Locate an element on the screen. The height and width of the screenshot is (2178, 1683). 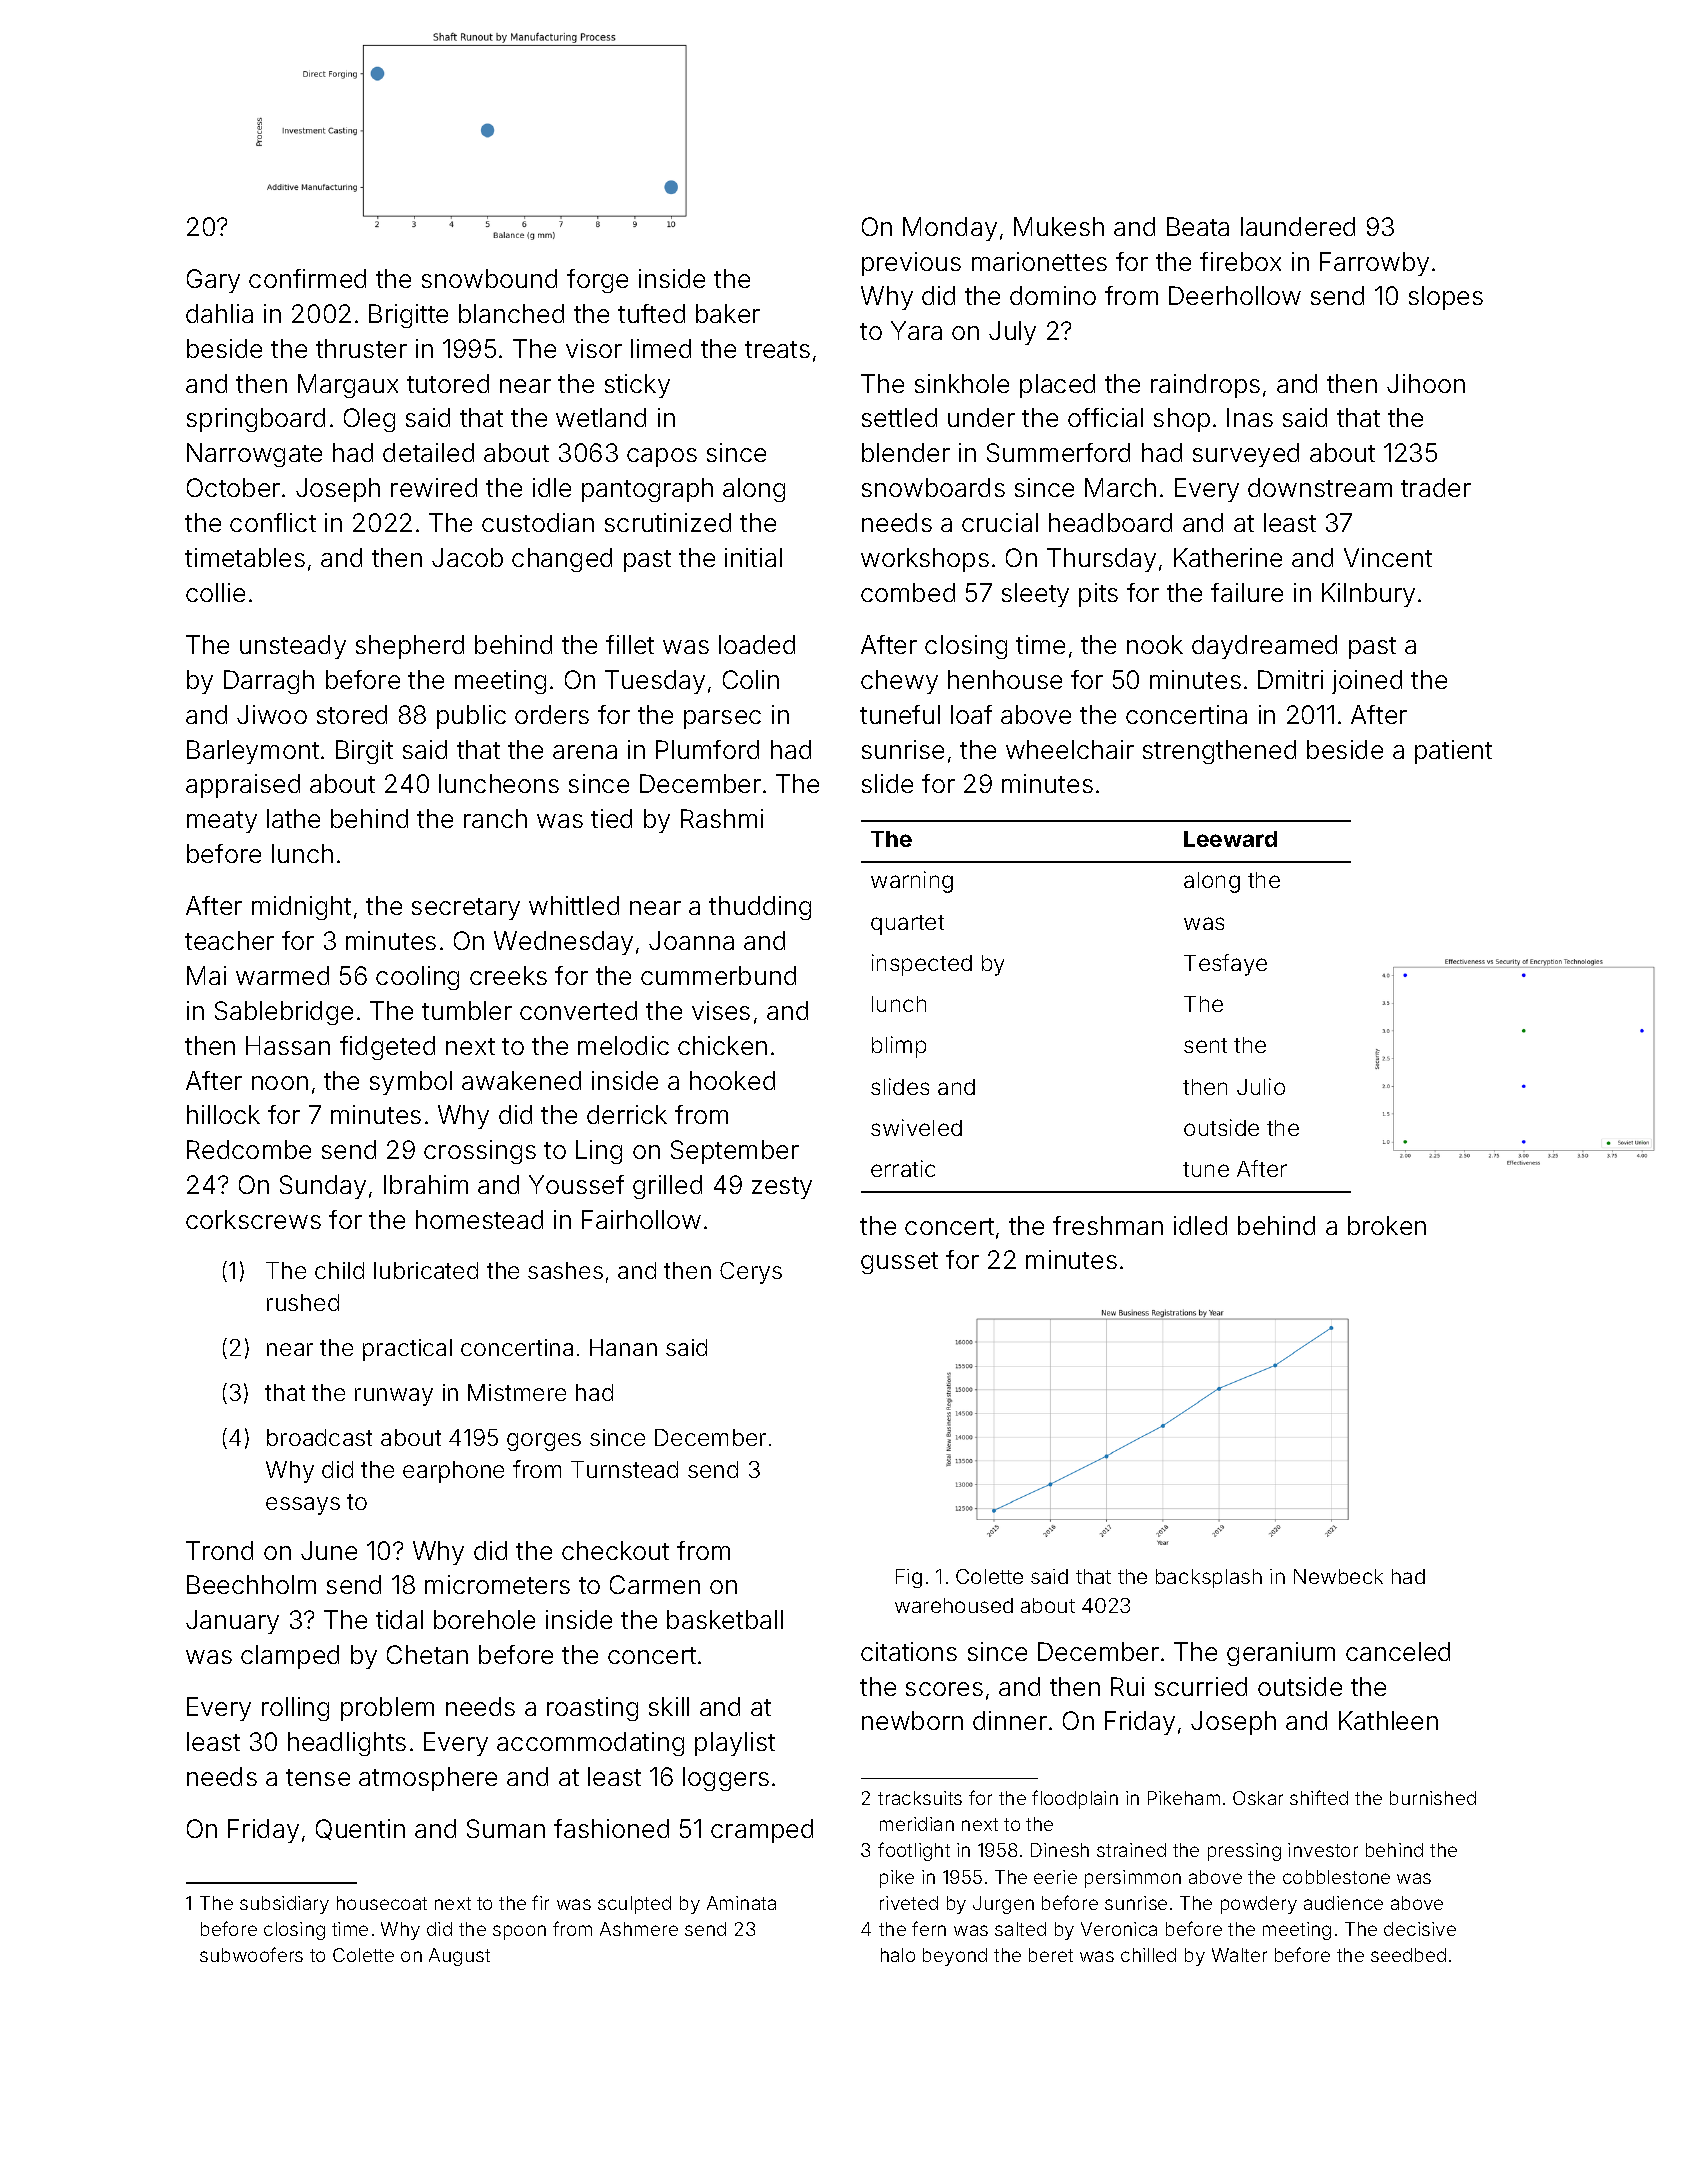
burnished is located at coordinates (1433, 1798).
